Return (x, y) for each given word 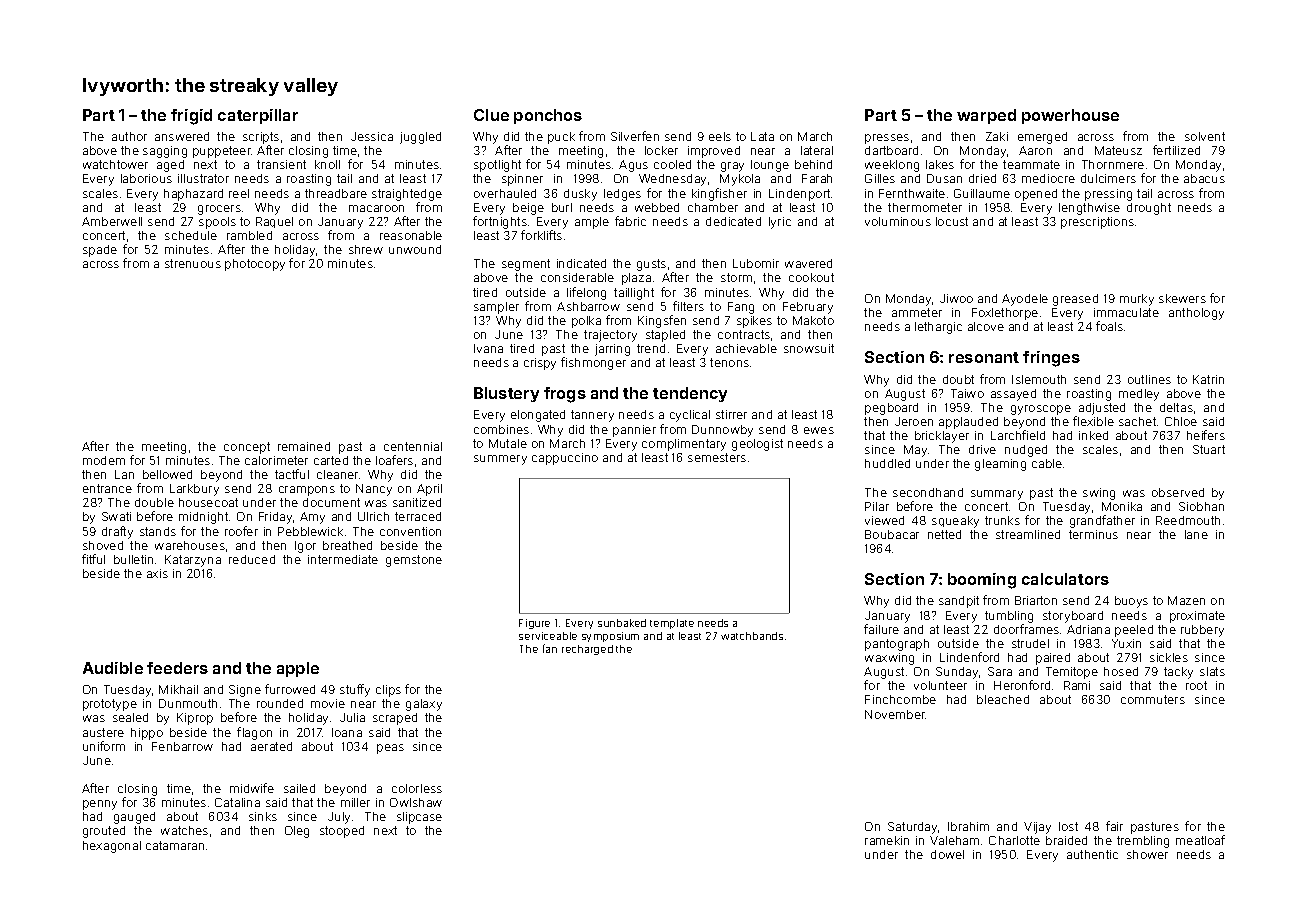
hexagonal (112, 847)
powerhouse (1070, 116)
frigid (191, 117)
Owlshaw (416, 802)
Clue (491, 115)
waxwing (889, 659)
